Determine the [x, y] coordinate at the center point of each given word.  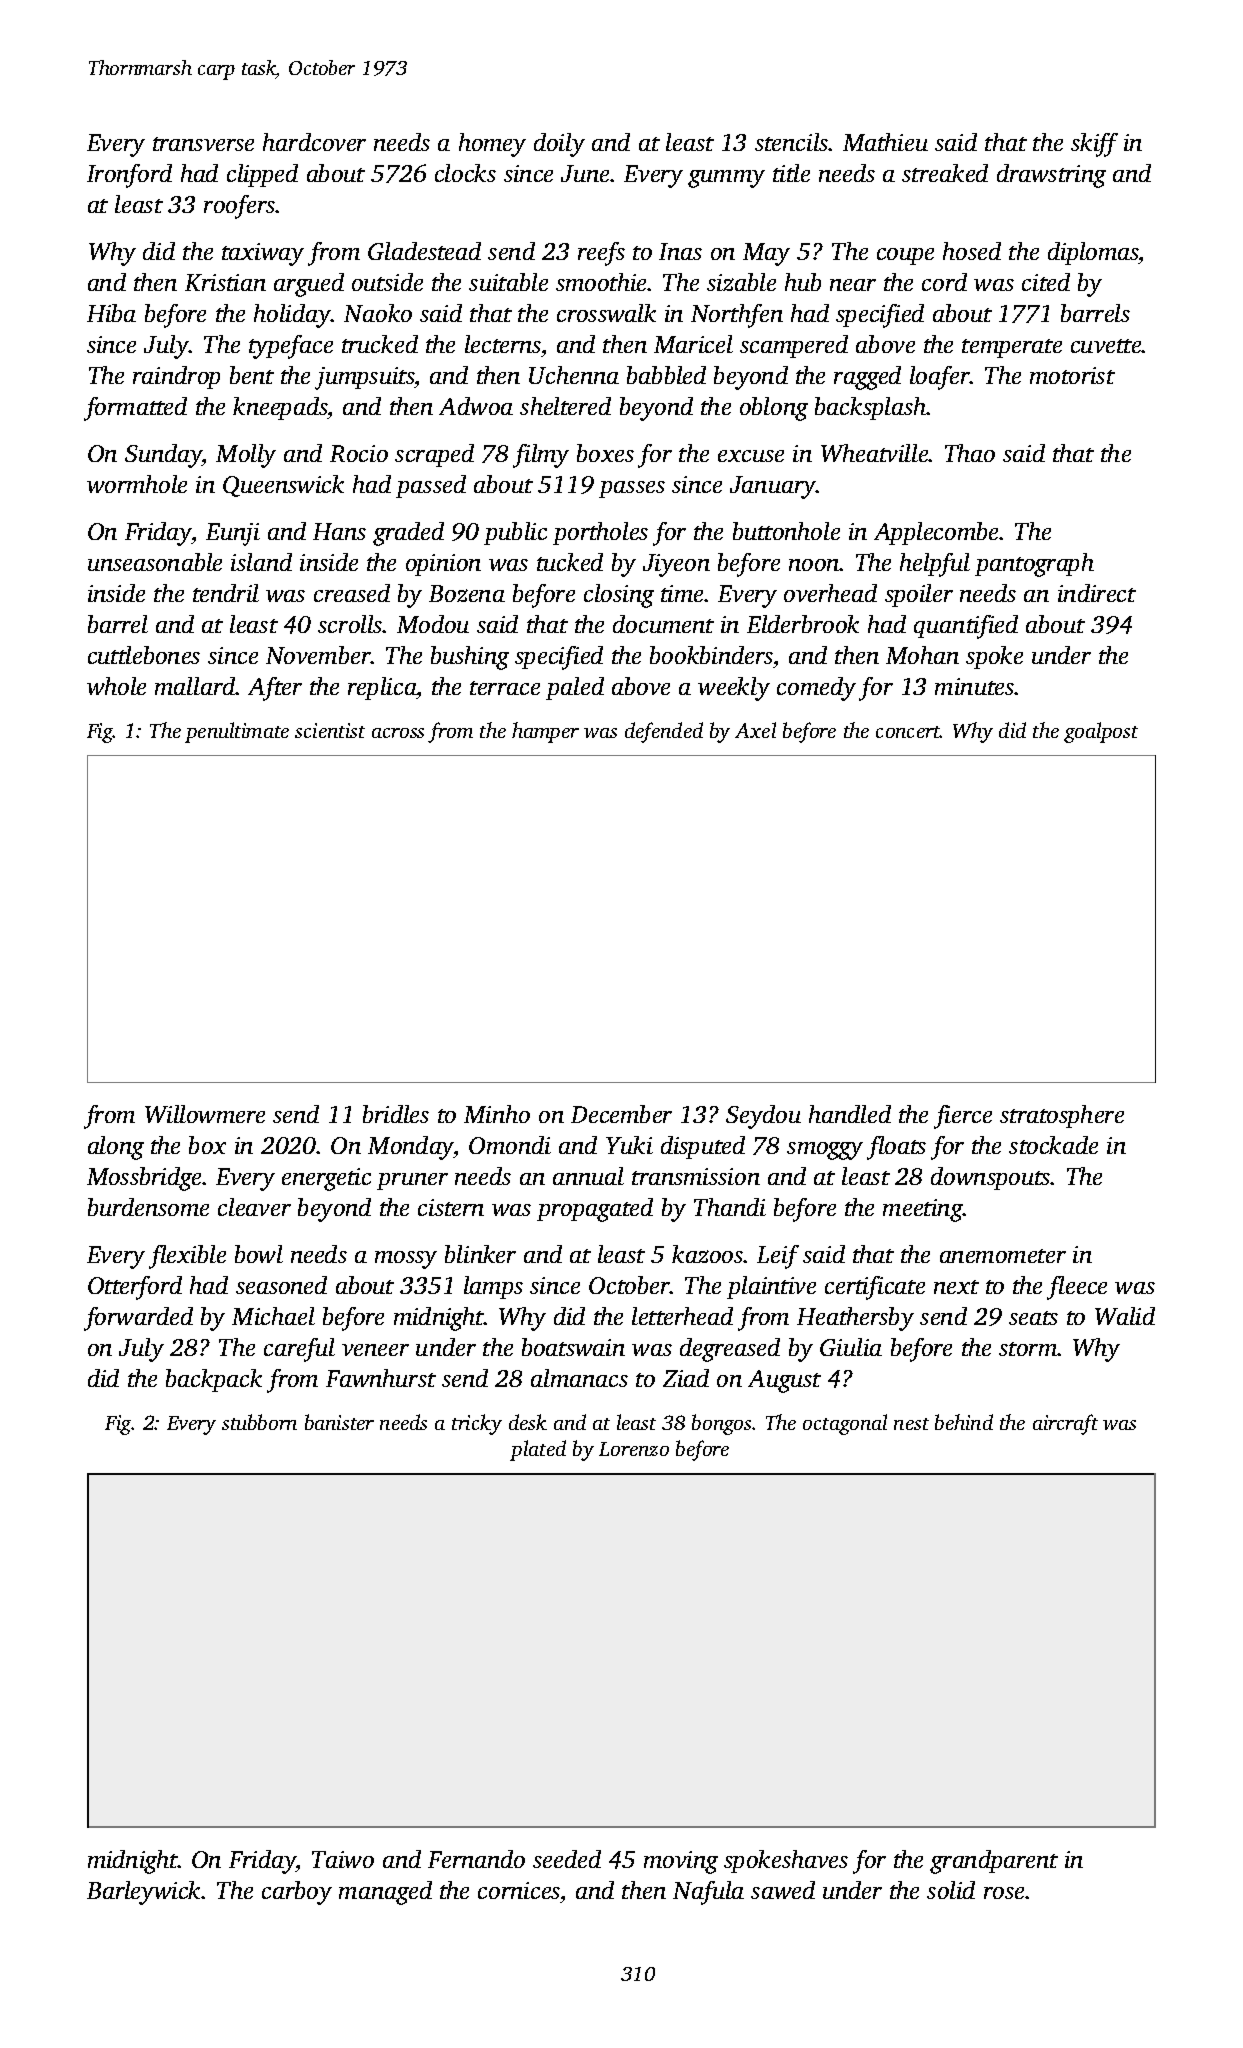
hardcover [314, 142]
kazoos [708, 1254]
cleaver [254, 1207]
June [586, 173]
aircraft [1065, 1424]
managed [385, 1893]
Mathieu [885, 142]
